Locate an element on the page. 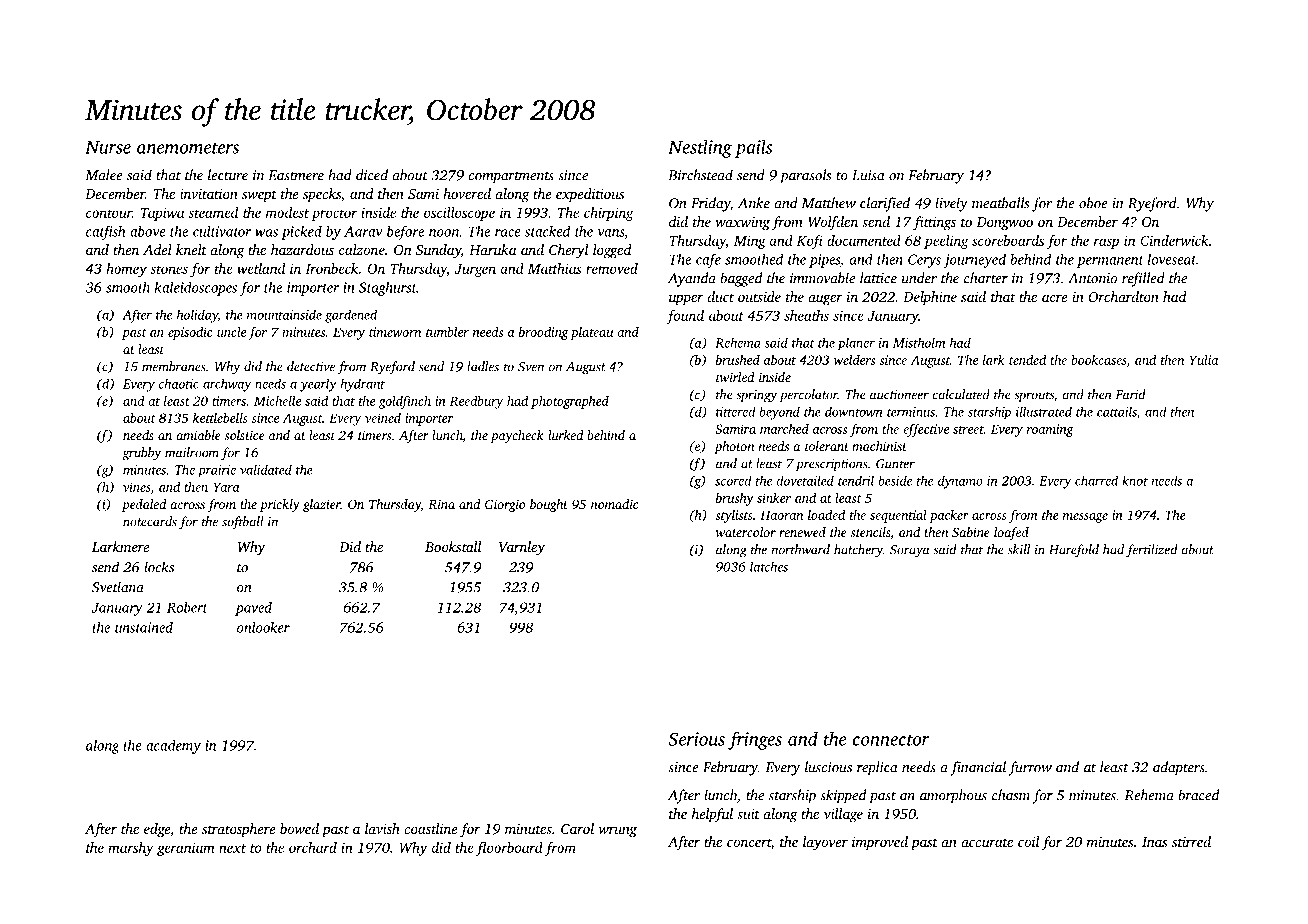 The image size is (1308, 924). luscious is located at coordinates (828, 767).
